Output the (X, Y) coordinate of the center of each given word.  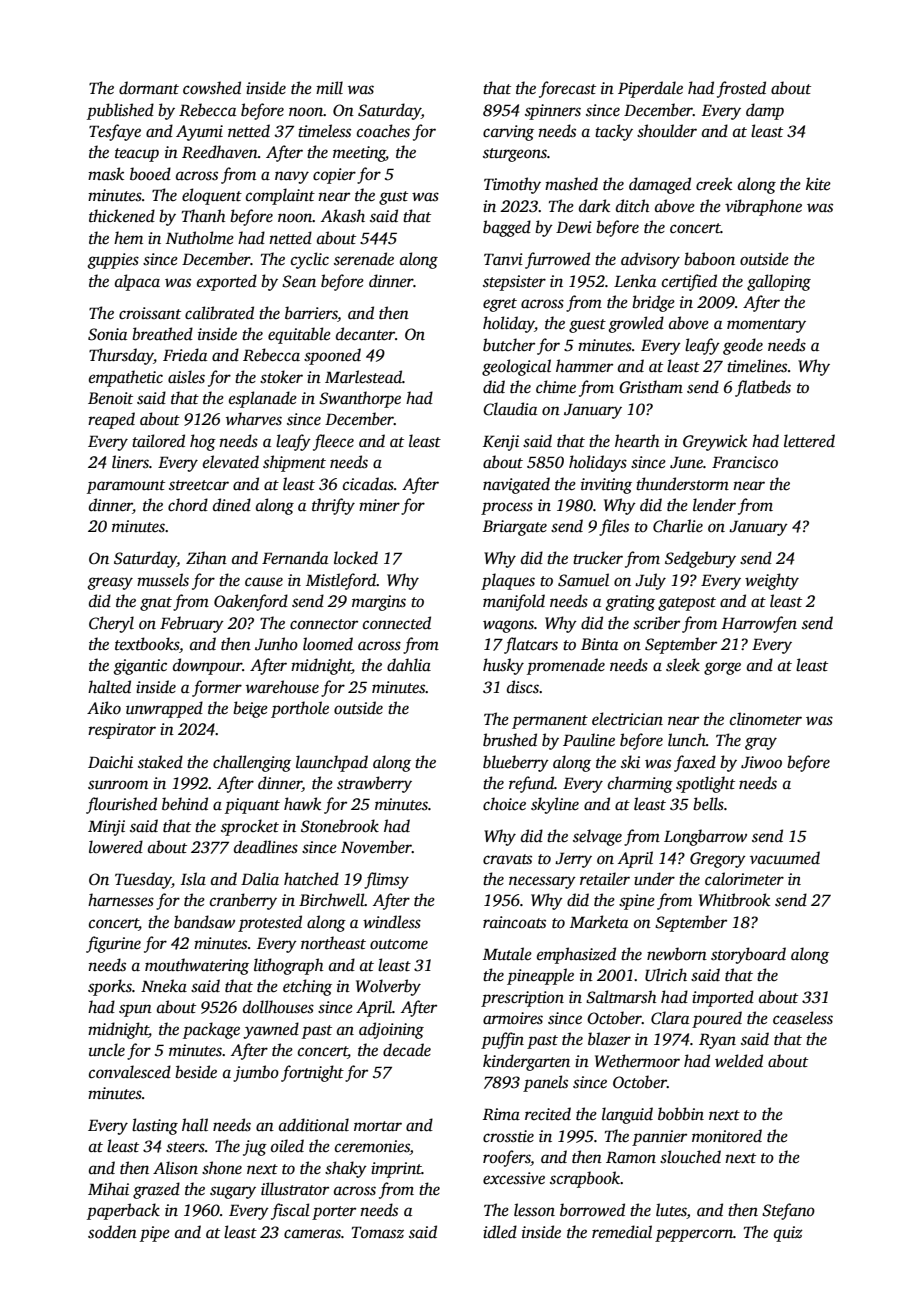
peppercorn (694, 1235)
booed (150, 174)
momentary (766, 326)
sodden (112, 1232)
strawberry (374, 784)
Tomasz (378, 1232)
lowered (116, 847)
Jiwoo (761, 762)
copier (334, 176)
